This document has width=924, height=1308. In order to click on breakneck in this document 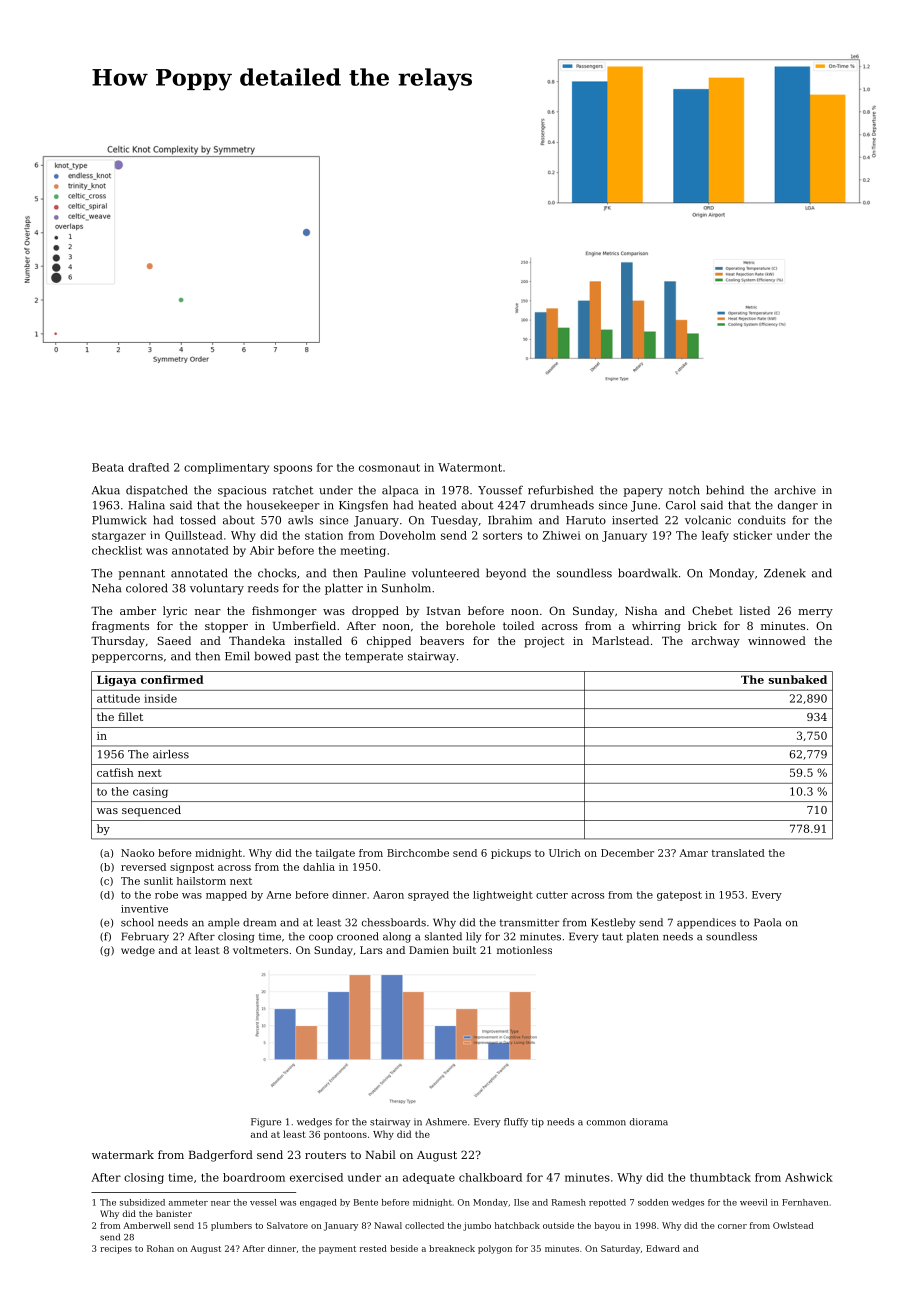, I will do `click(452, 1248)`.
